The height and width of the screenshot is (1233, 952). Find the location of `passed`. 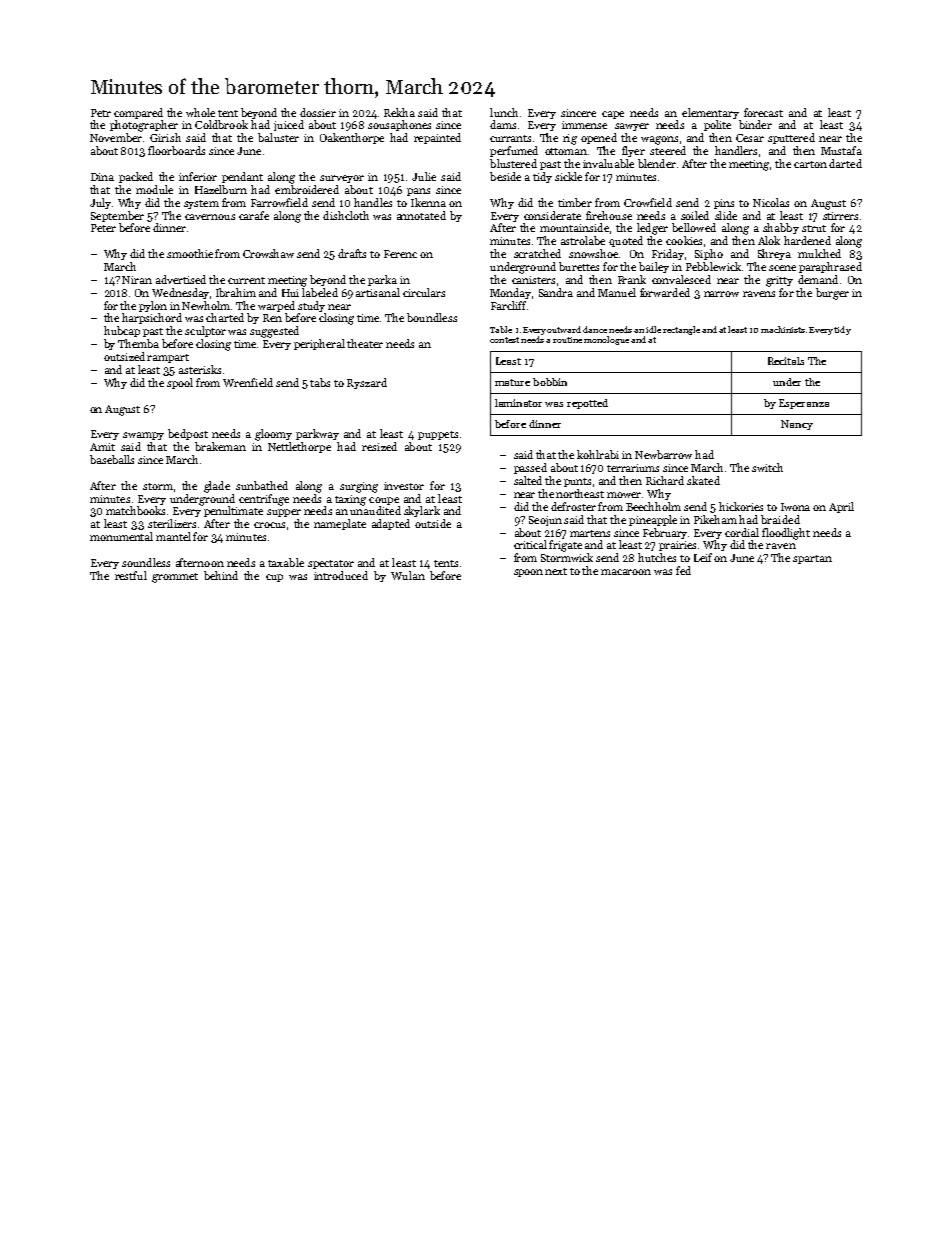

passed is located at coordinates (530, 468).
